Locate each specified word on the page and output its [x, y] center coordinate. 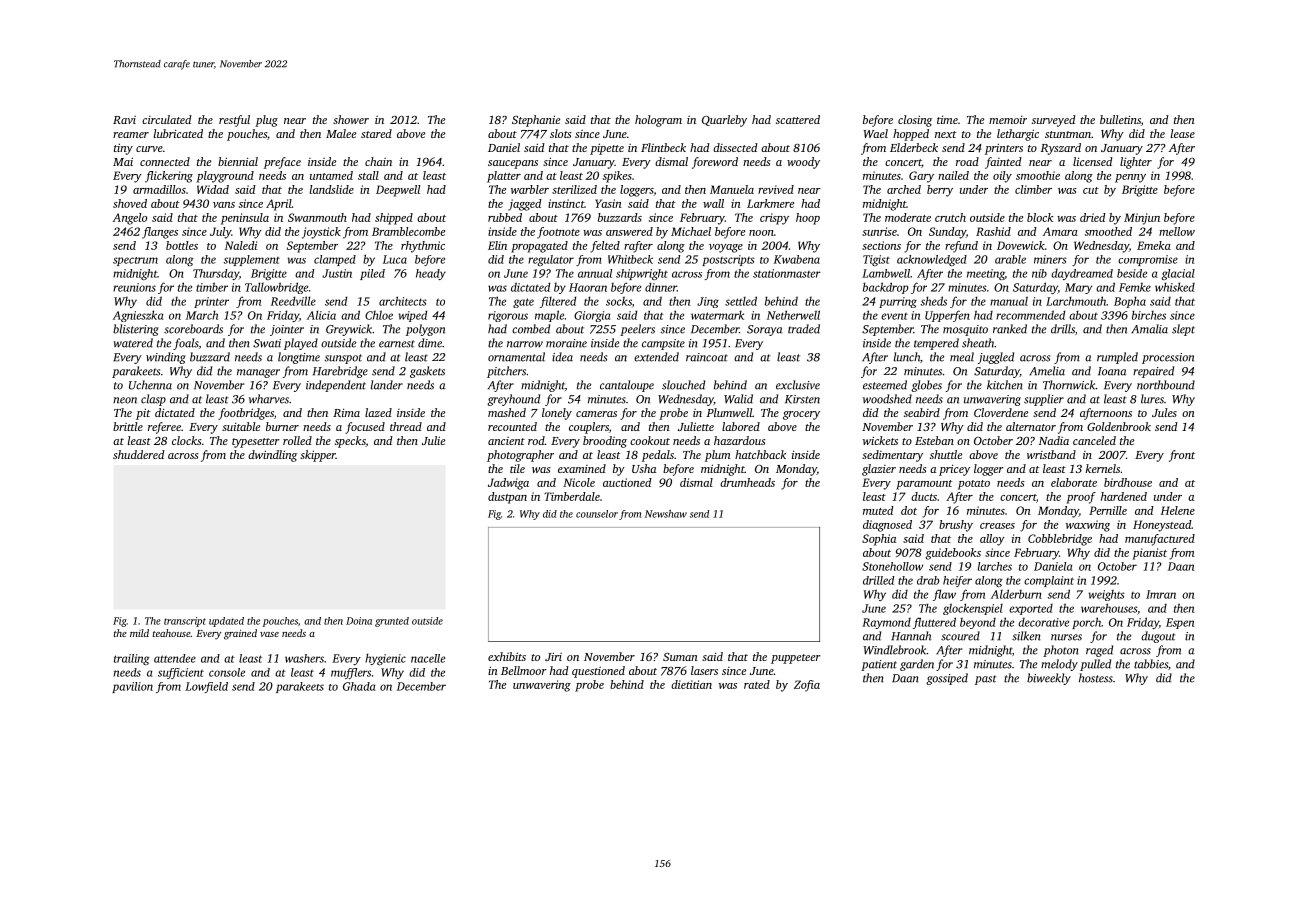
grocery [801, 415]
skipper [318, 456]
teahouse [172, 633]
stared [376, 133]
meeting [986, 274]
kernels [1103, 468]
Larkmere [770, 203]
